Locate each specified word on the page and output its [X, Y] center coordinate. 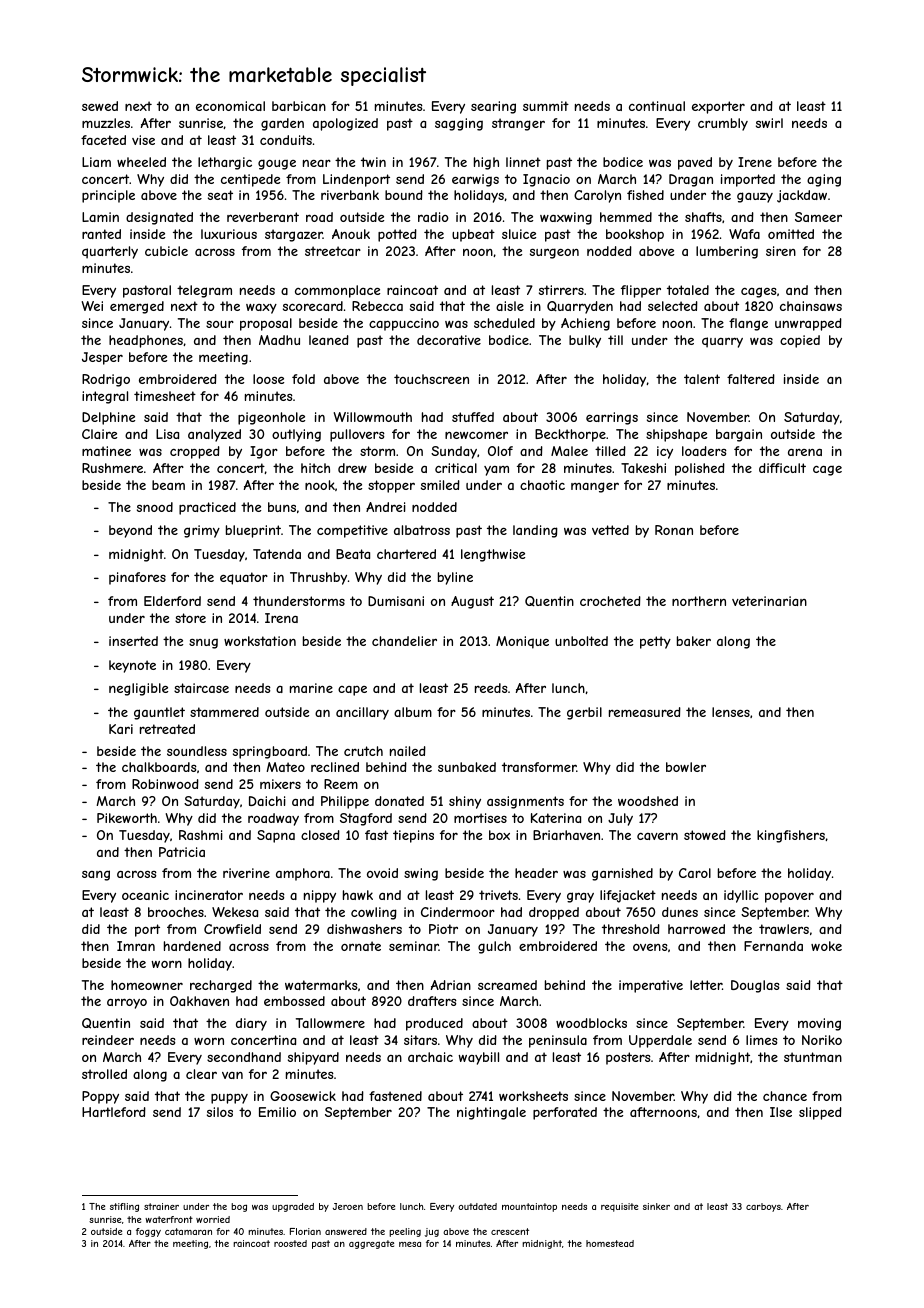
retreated [167, 729]
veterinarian [769, 601]
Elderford [172, 601]
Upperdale [660, 1041]
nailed [408, 751]
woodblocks [591, 1023]
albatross [422, 530]
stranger [518, 124]
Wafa [744, 234]
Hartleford [114, 1112]
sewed [100, 106]
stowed [705, 835]
